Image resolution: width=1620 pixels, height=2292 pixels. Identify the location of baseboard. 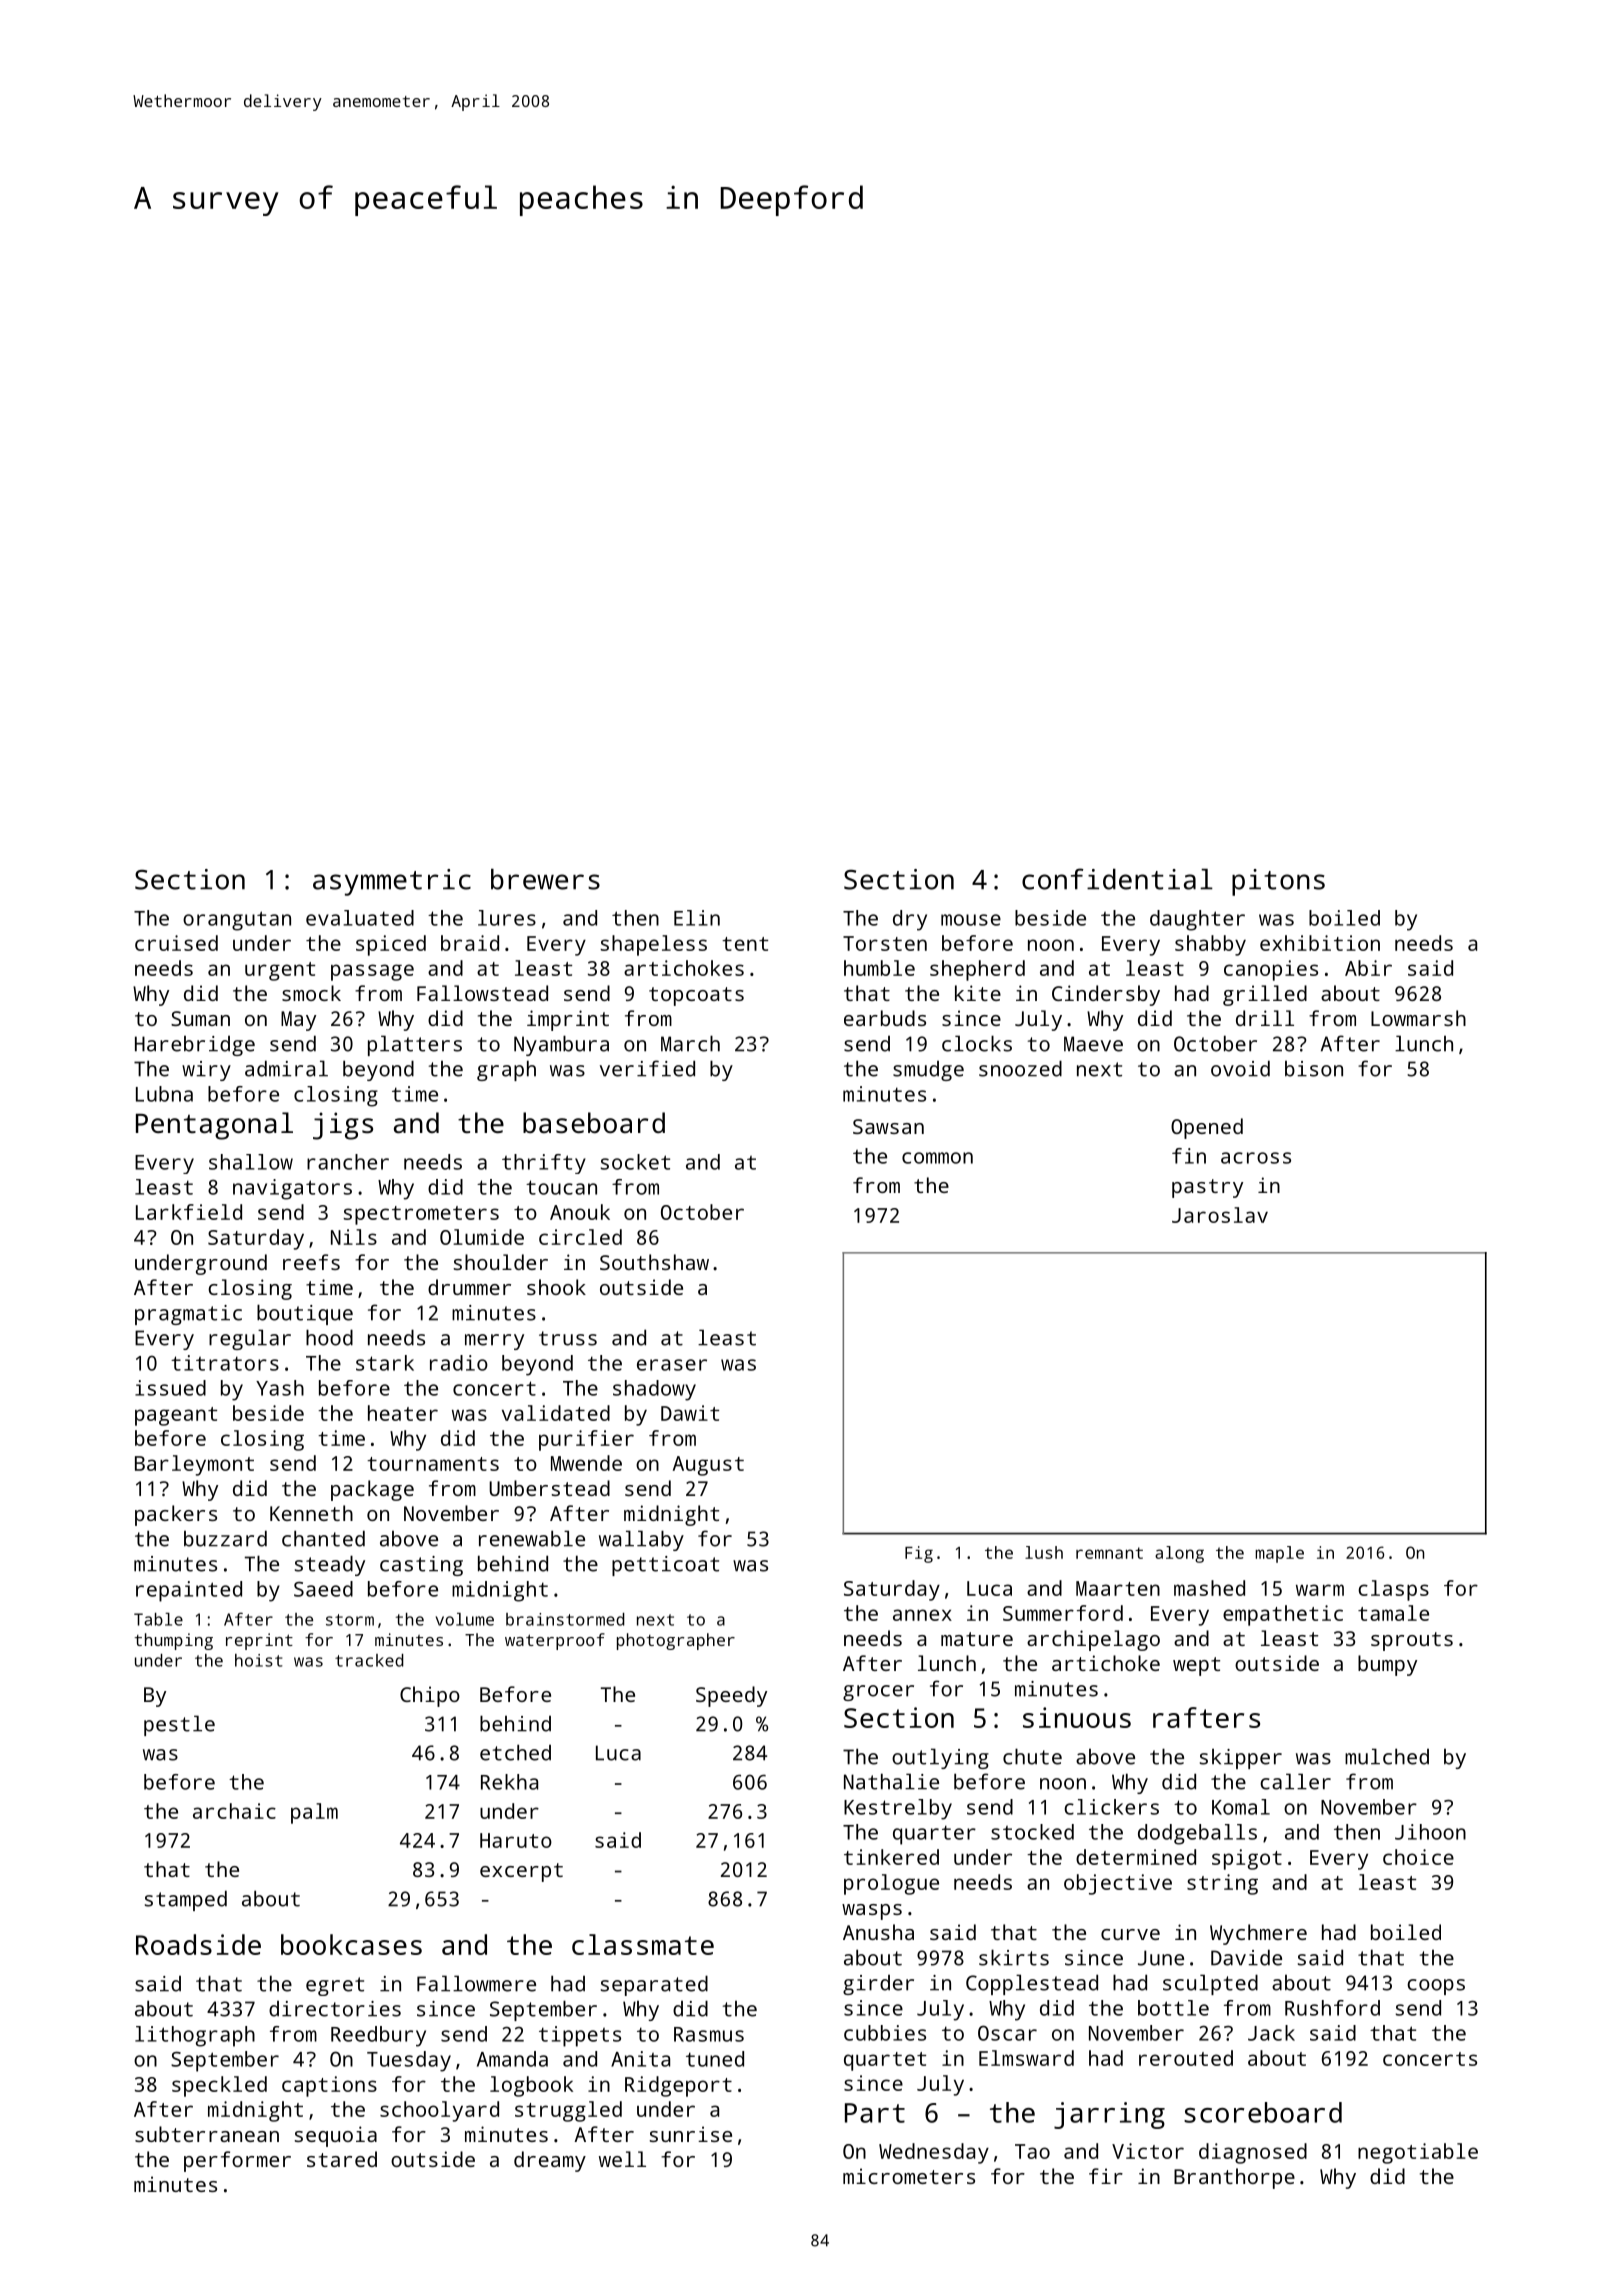
(594, 1123).
